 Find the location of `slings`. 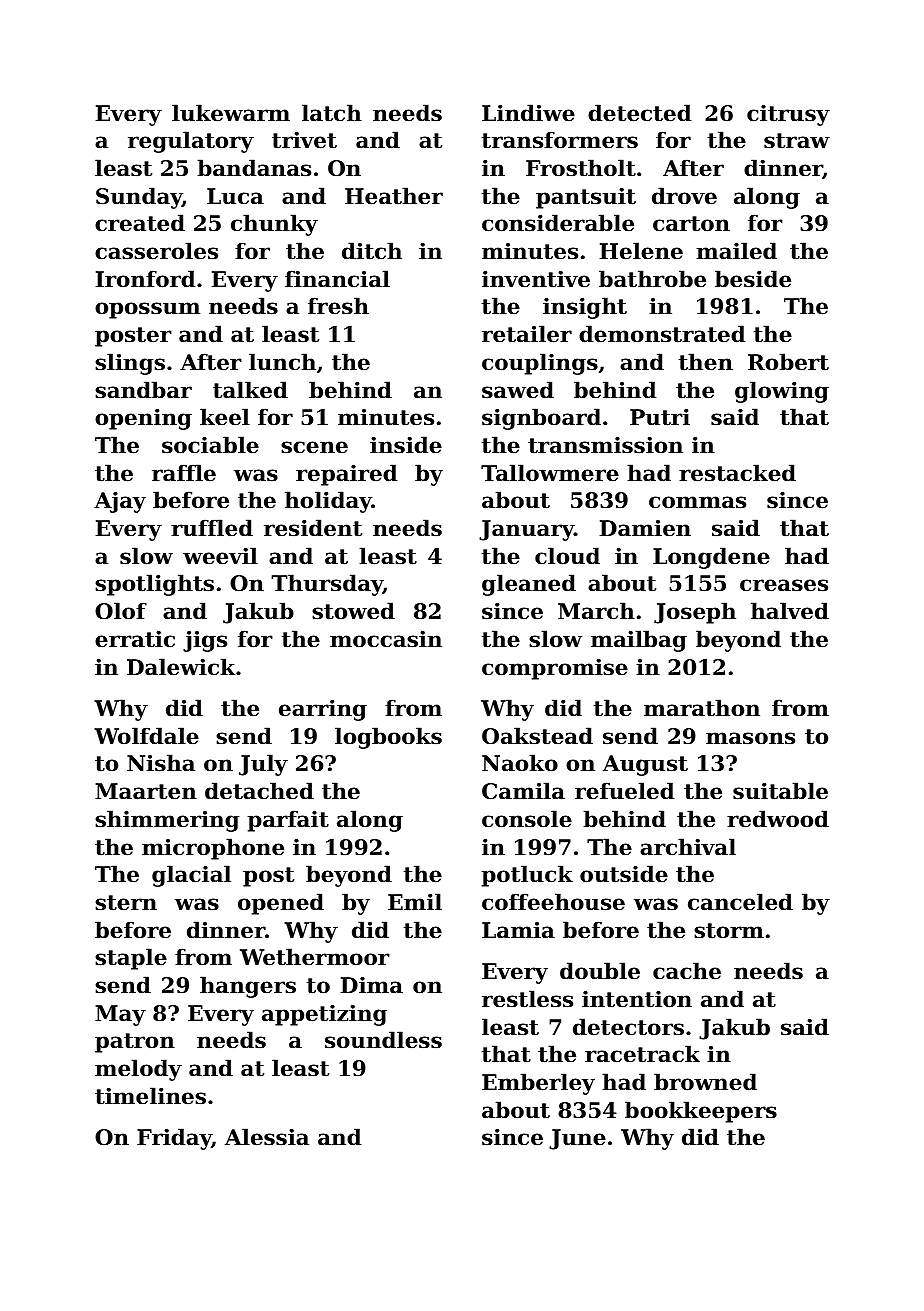

slings is located at coordinates (130, 364).
